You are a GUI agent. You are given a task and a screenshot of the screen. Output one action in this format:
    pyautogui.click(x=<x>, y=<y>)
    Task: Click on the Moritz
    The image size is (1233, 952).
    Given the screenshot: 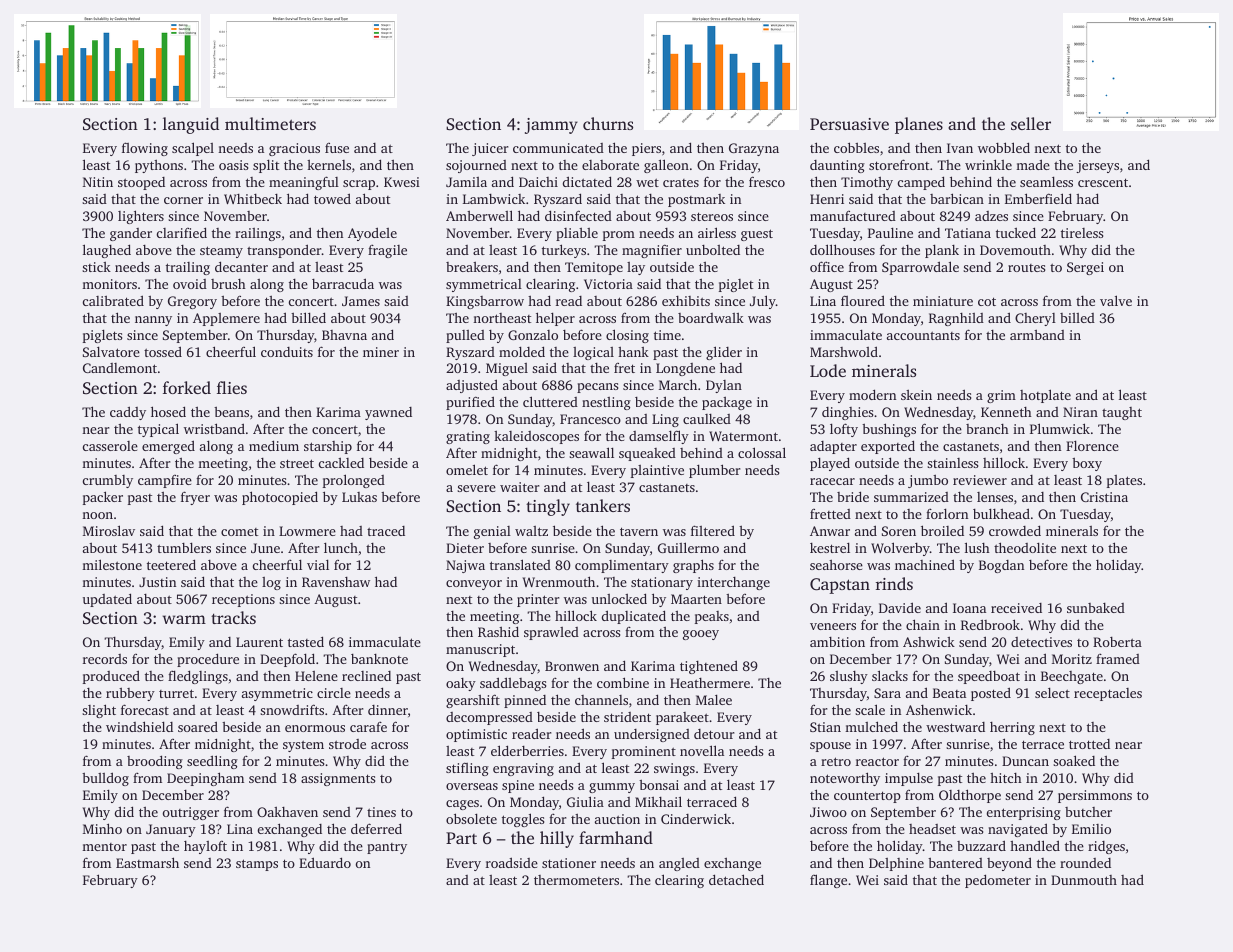 What is the action you would take?
    pyautogui.click(x=1072, y=659)
